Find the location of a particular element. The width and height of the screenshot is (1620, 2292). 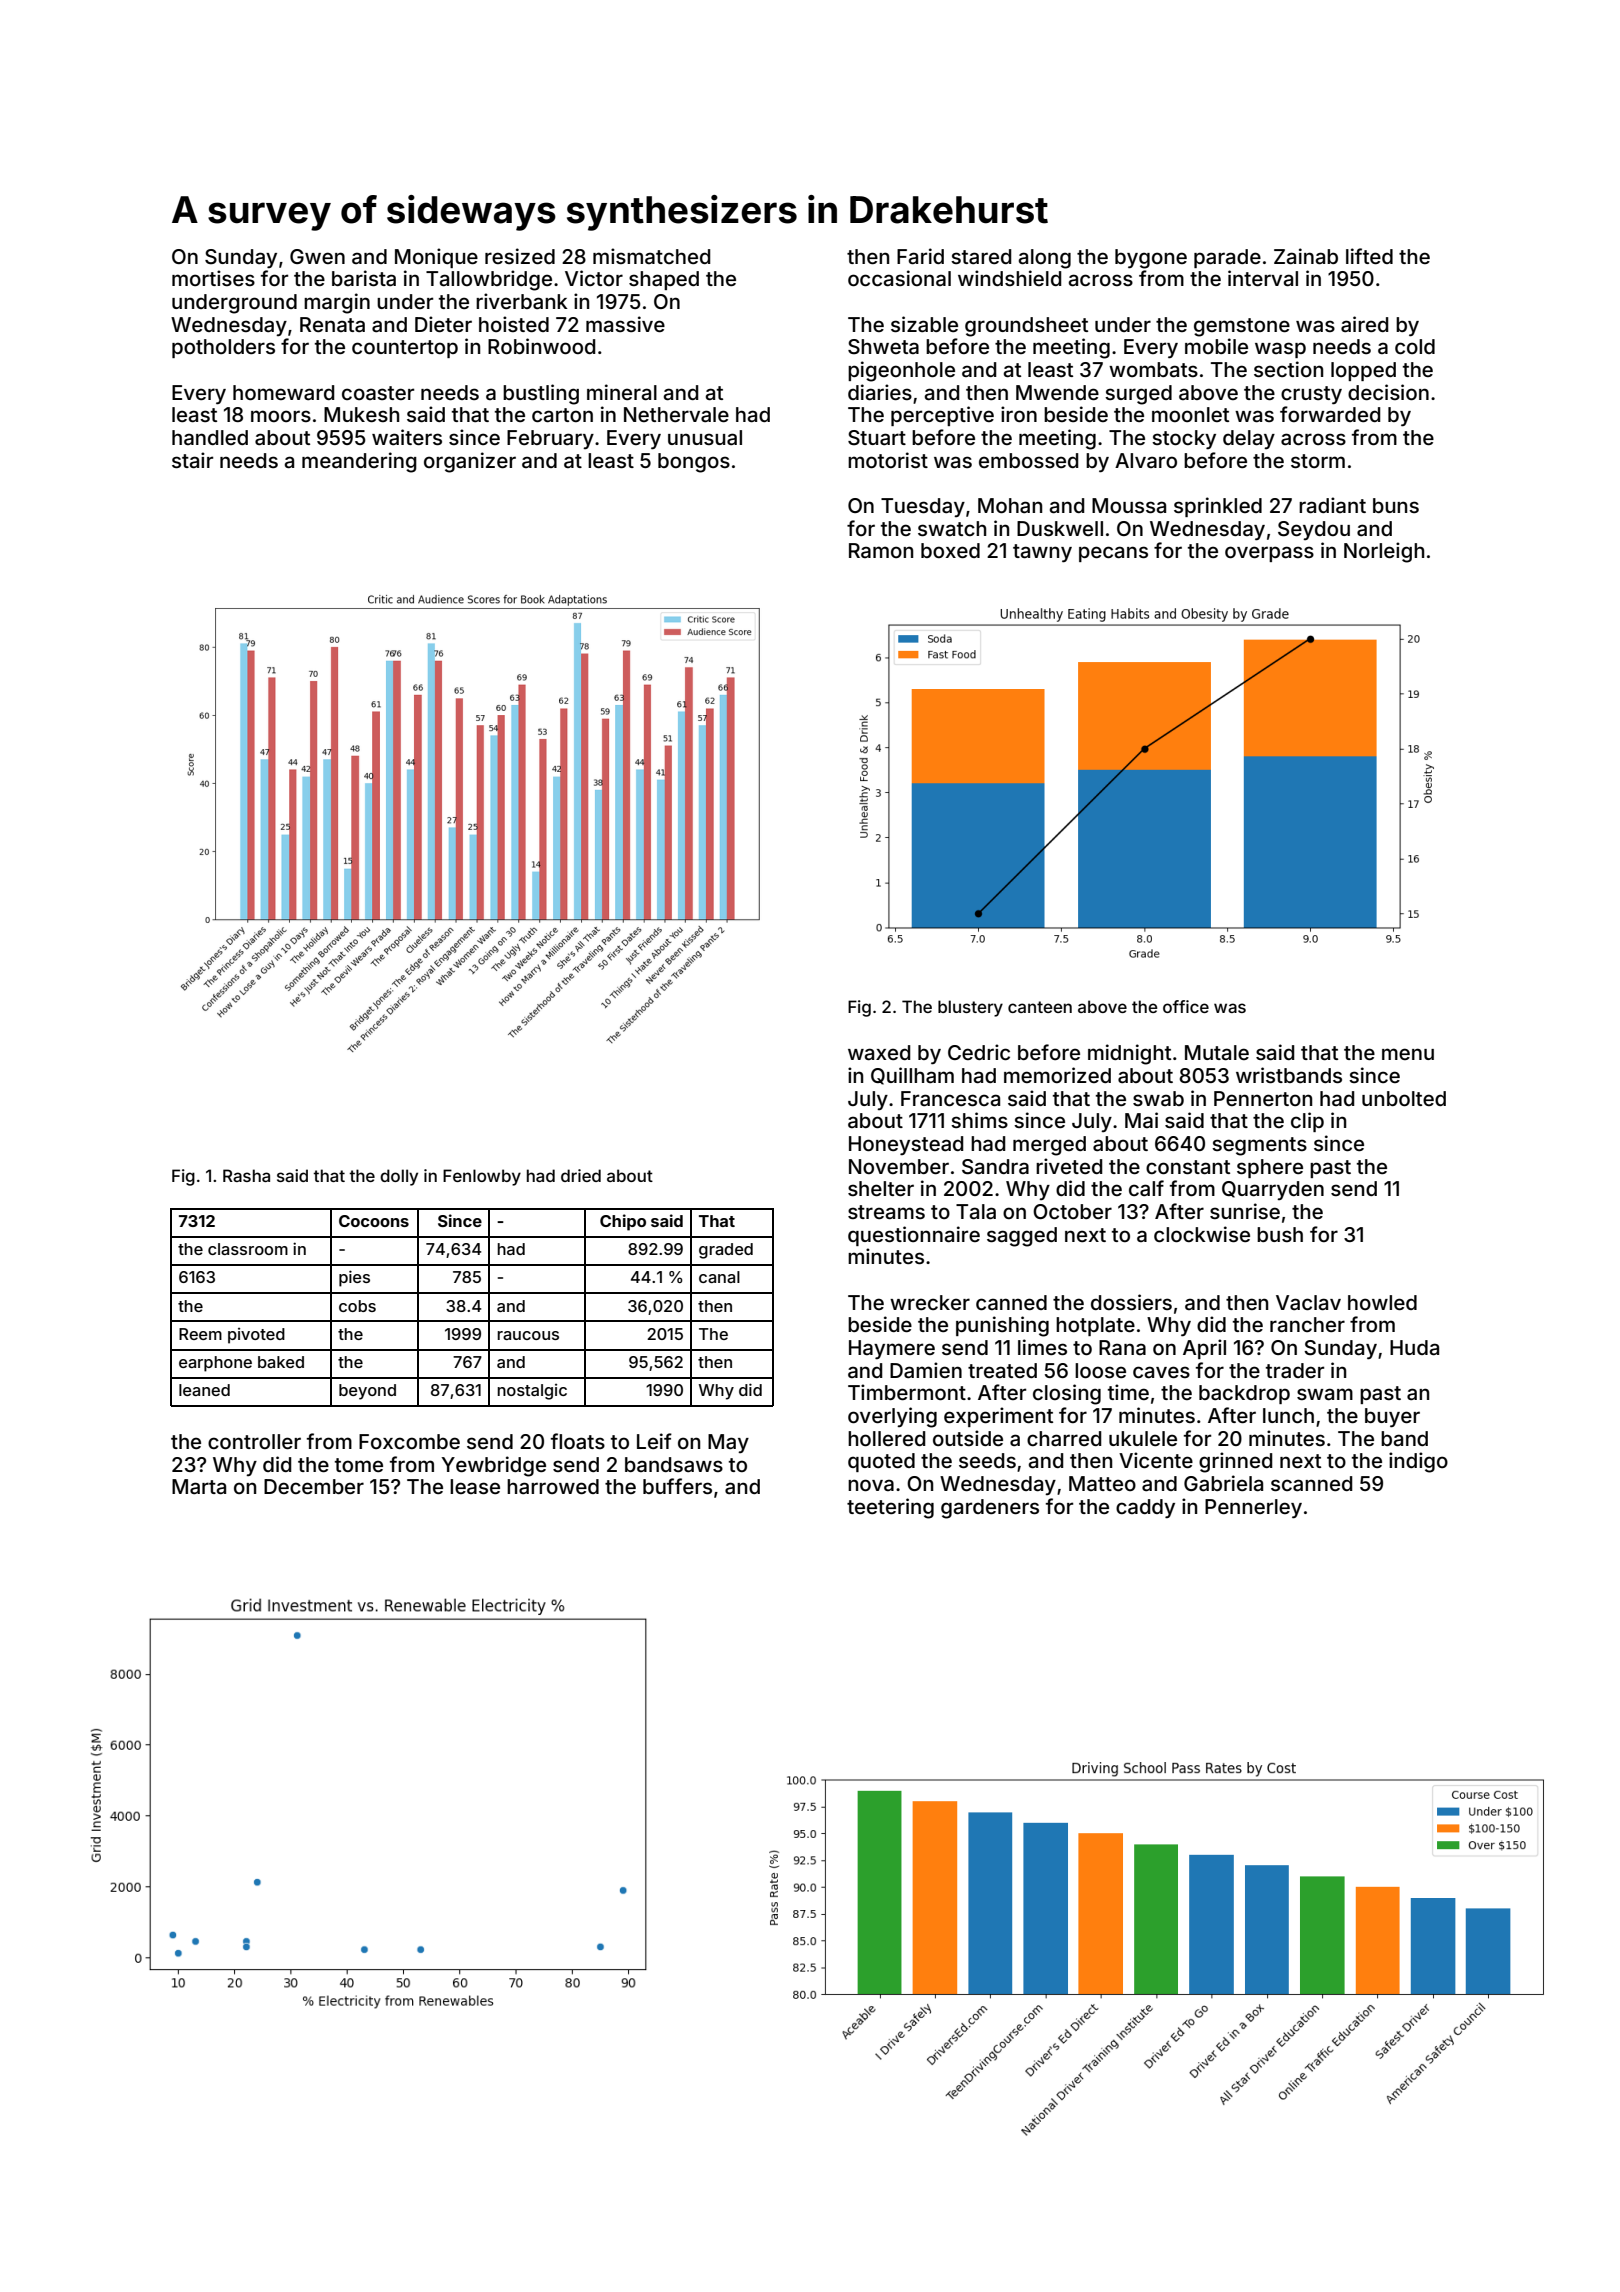

menu is located at coordinates (1408, 1054).
